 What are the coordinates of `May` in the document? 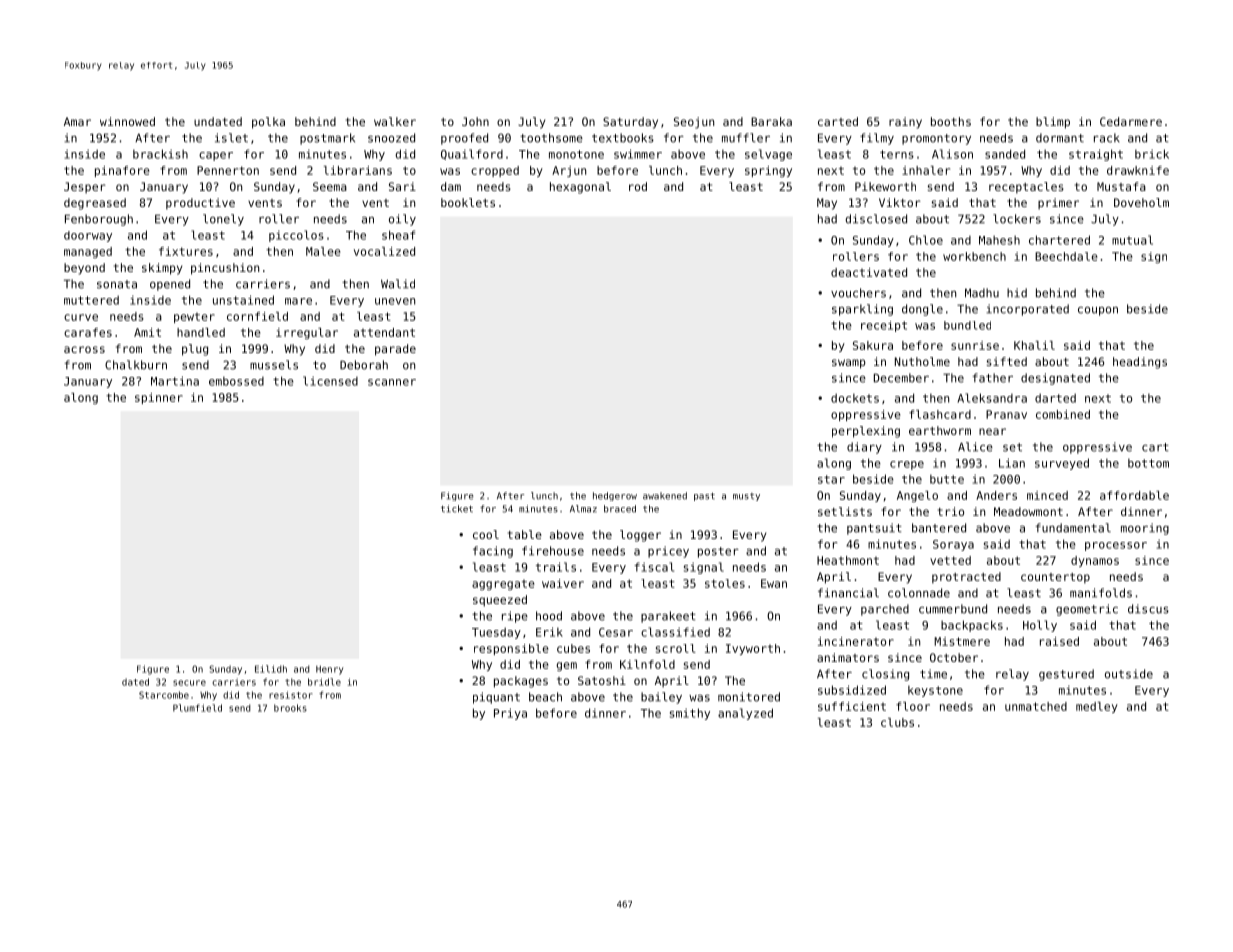 It's located at (827, 204).
